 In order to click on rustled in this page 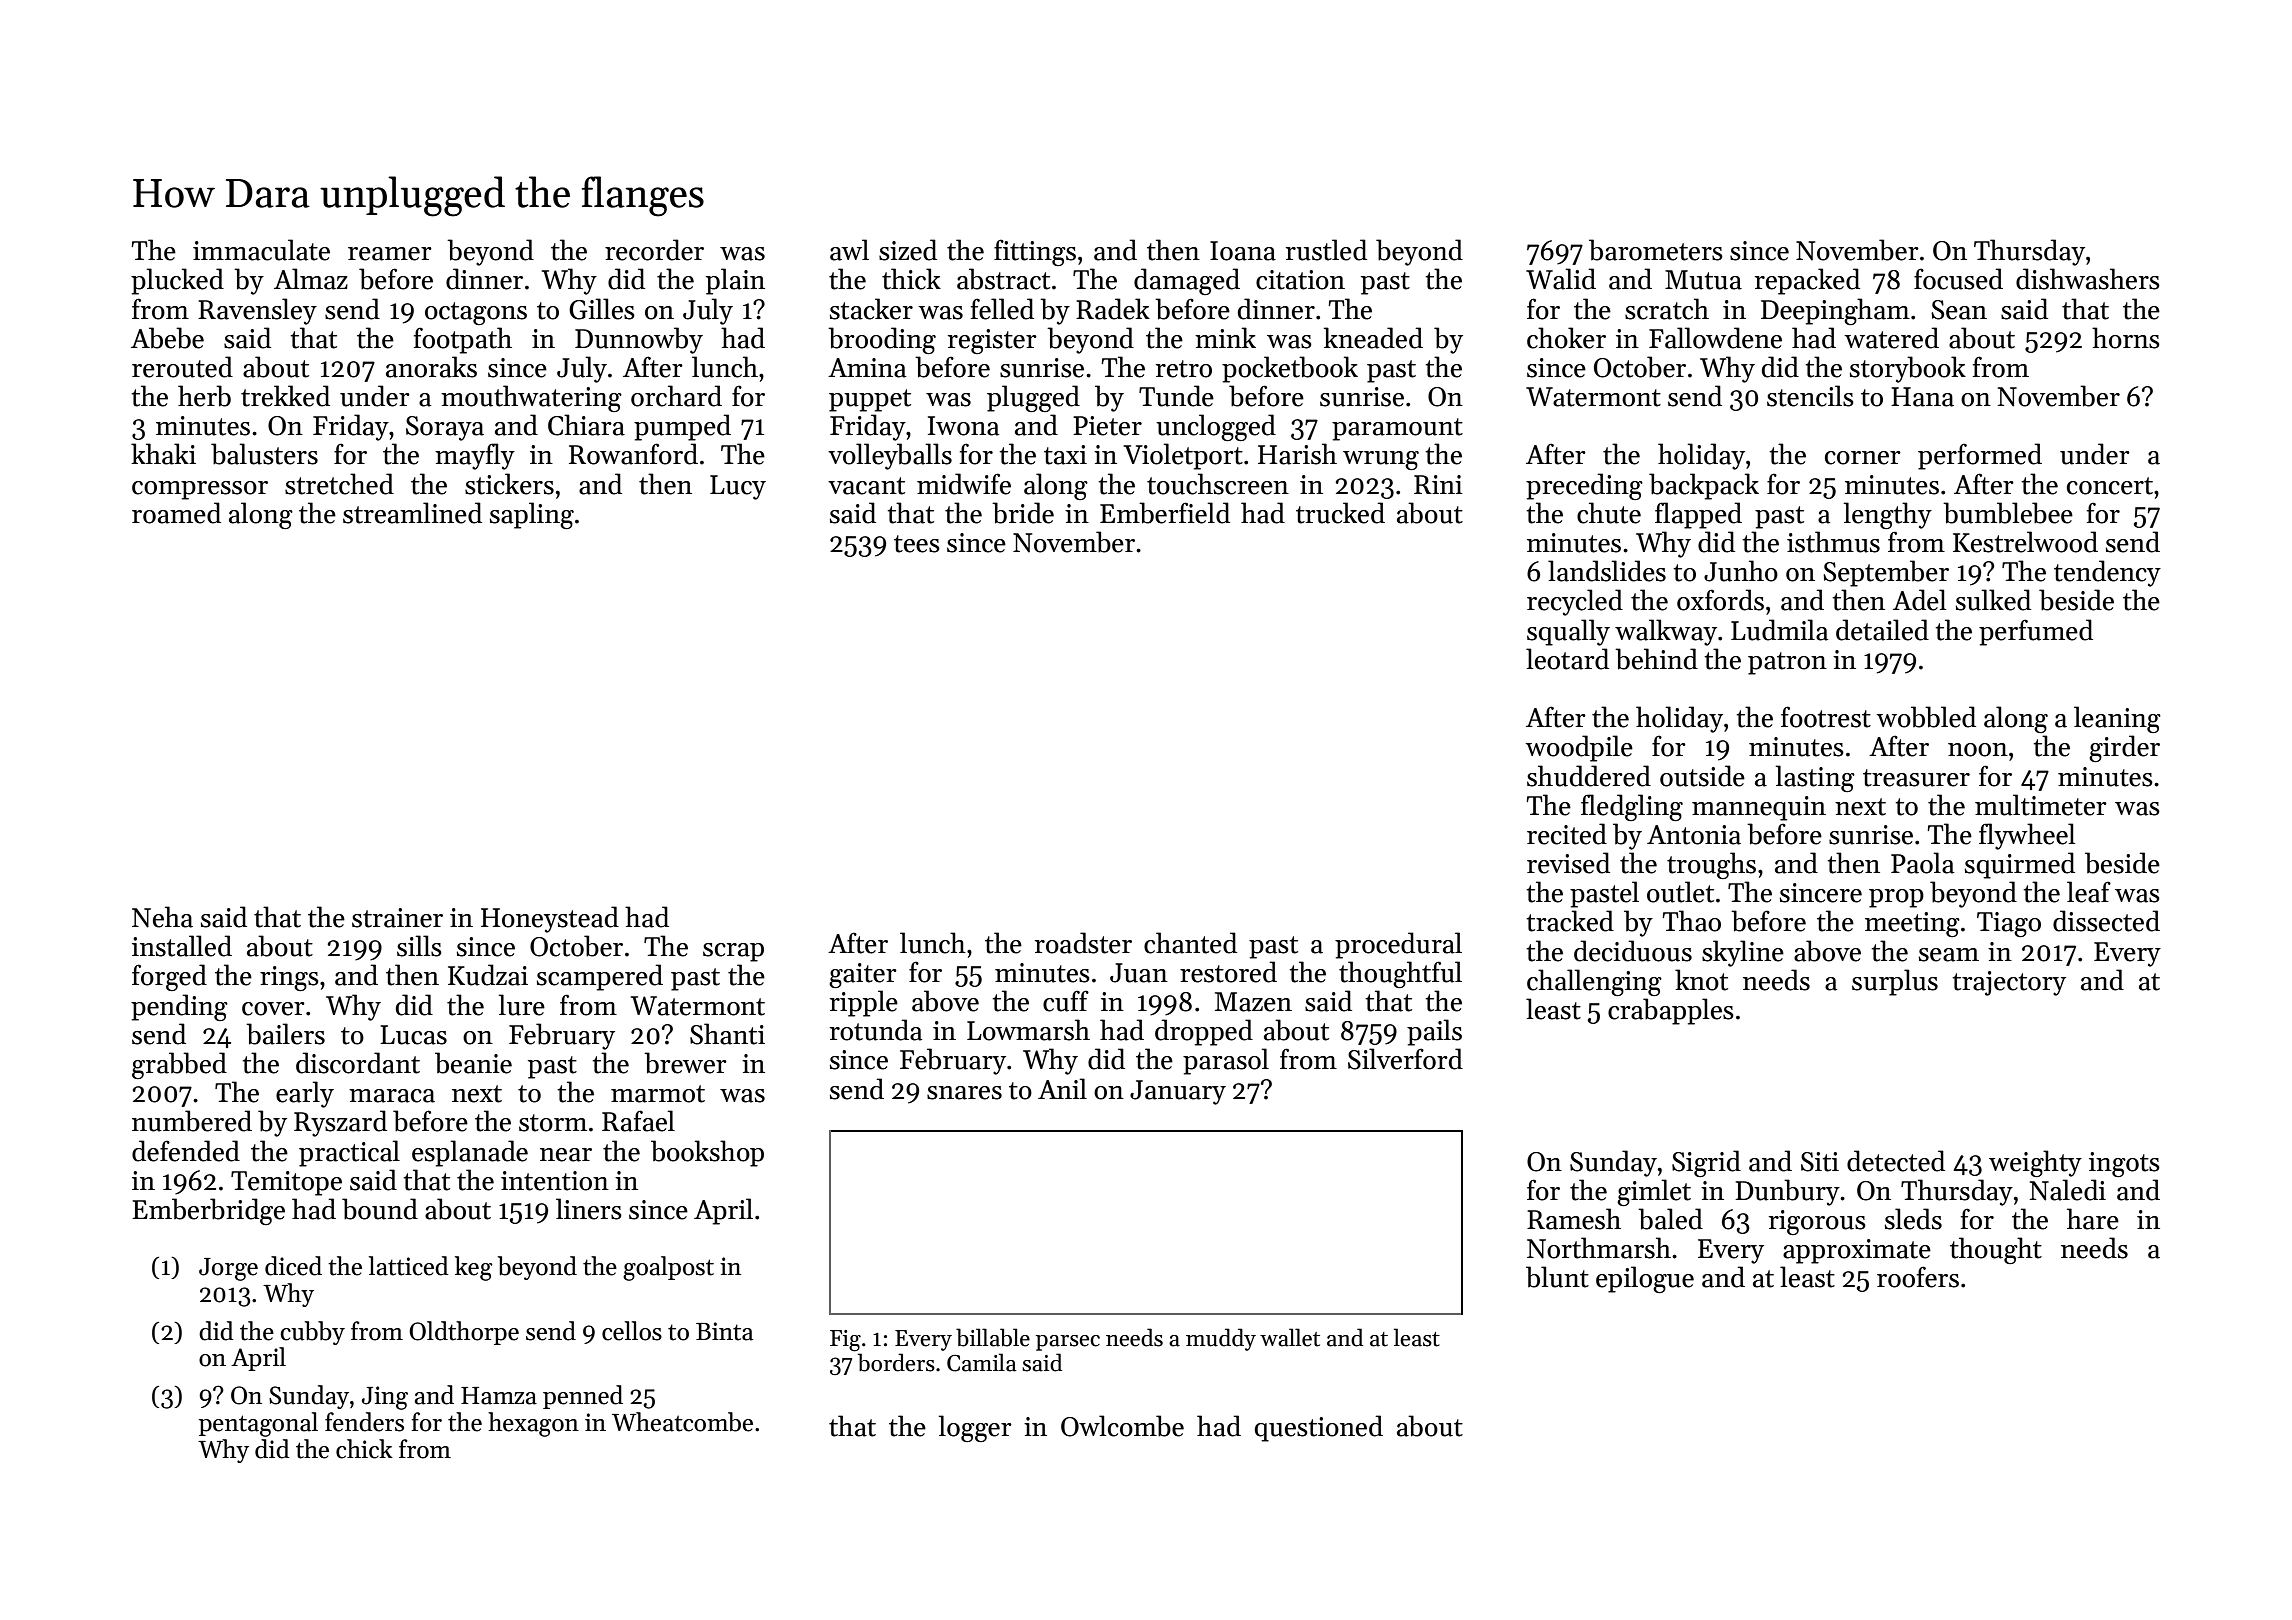, I will do `click(1326, 250)`.
